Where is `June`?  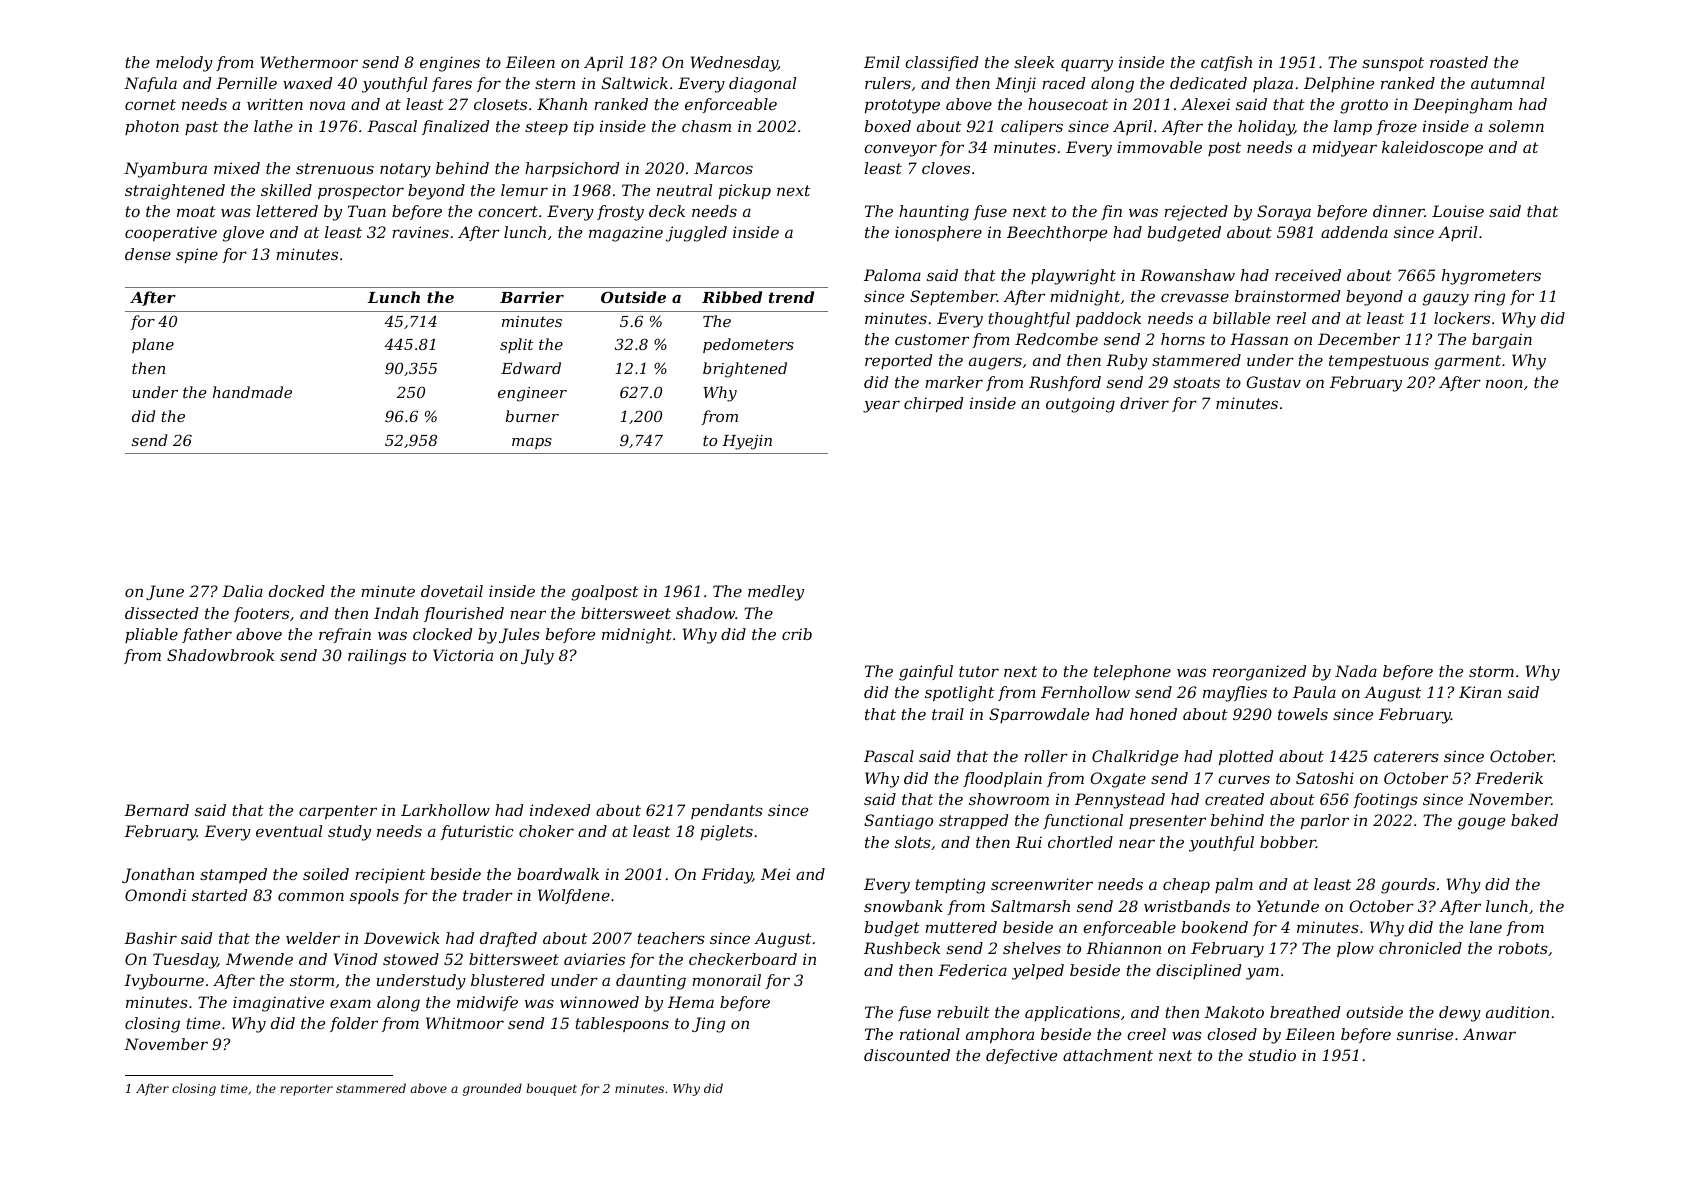
June is located at coordinates (165, 592).
